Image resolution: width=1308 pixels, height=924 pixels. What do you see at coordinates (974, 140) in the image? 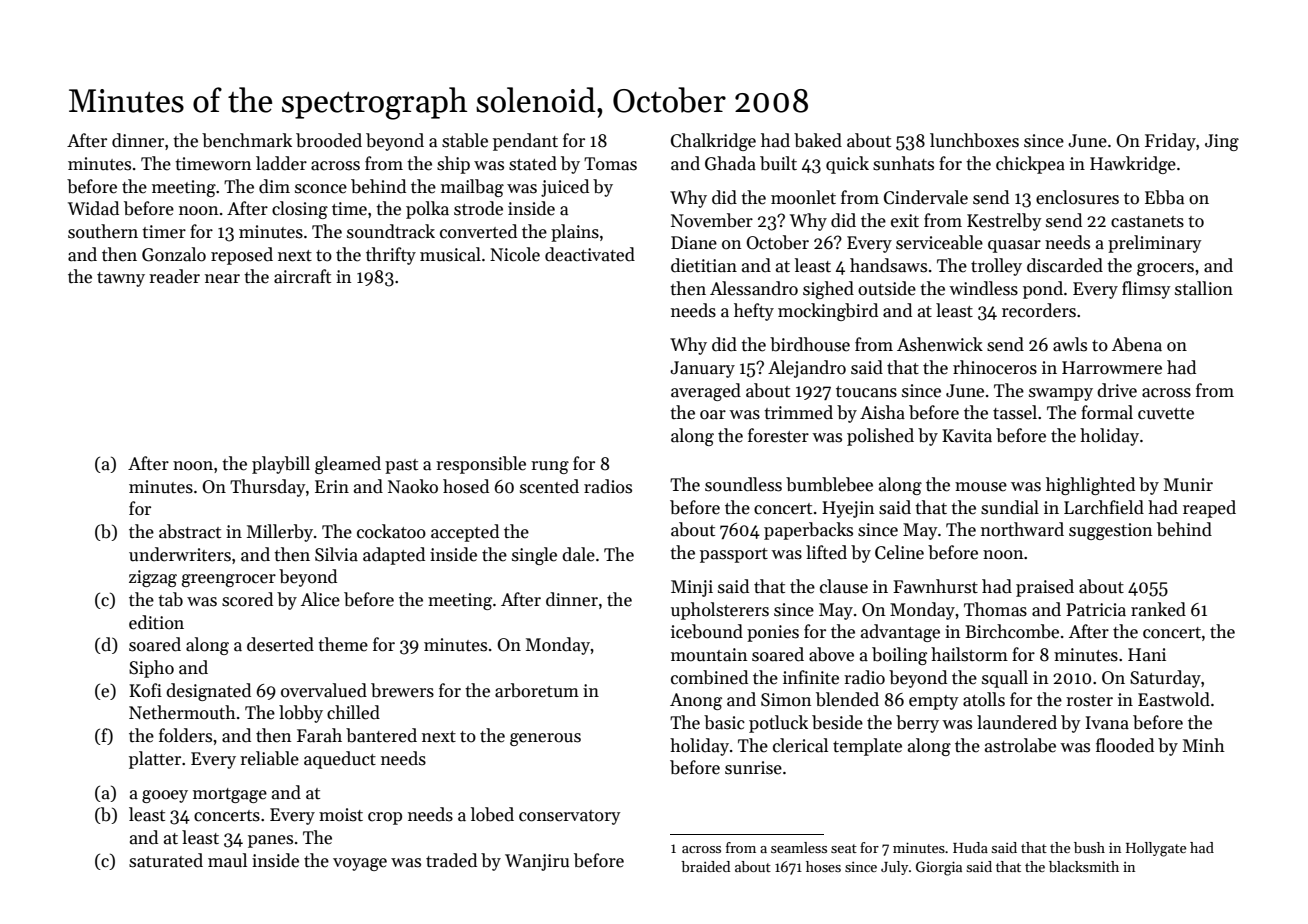
I see `lunchboxes` at bounding box center [974, 140].
